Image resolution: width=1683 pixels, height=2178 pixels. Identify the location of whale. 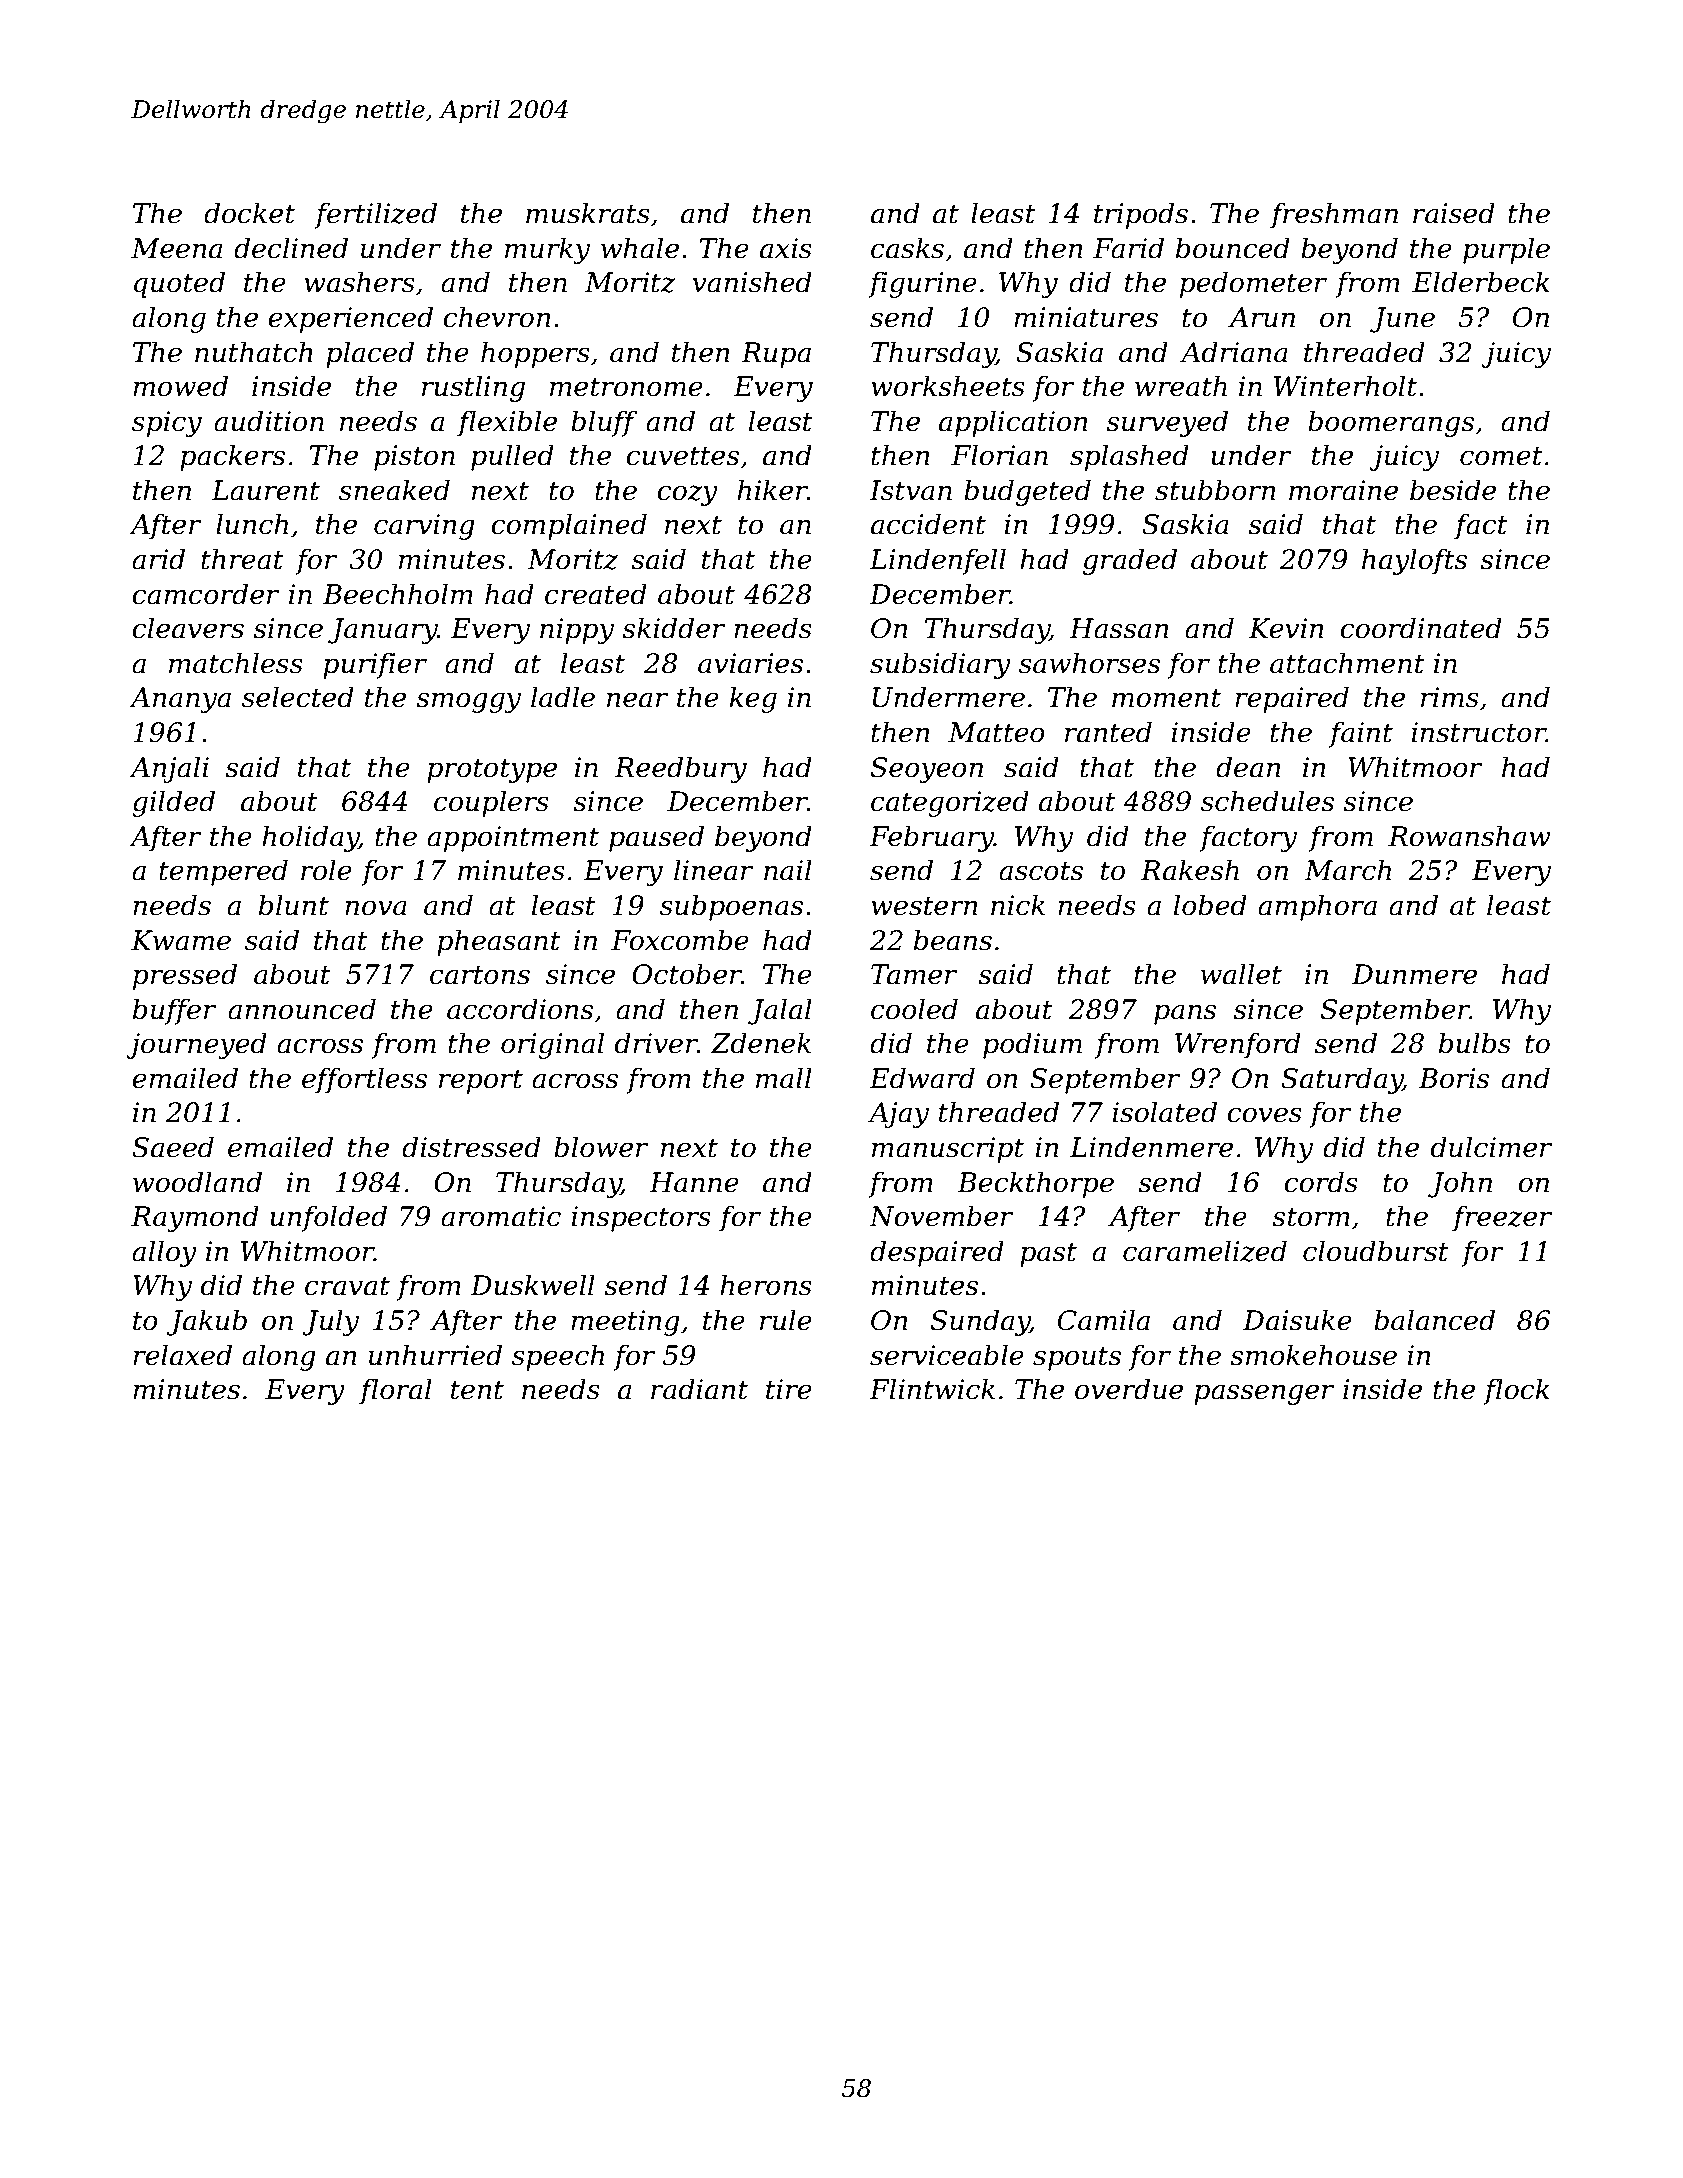
(640, 248).
